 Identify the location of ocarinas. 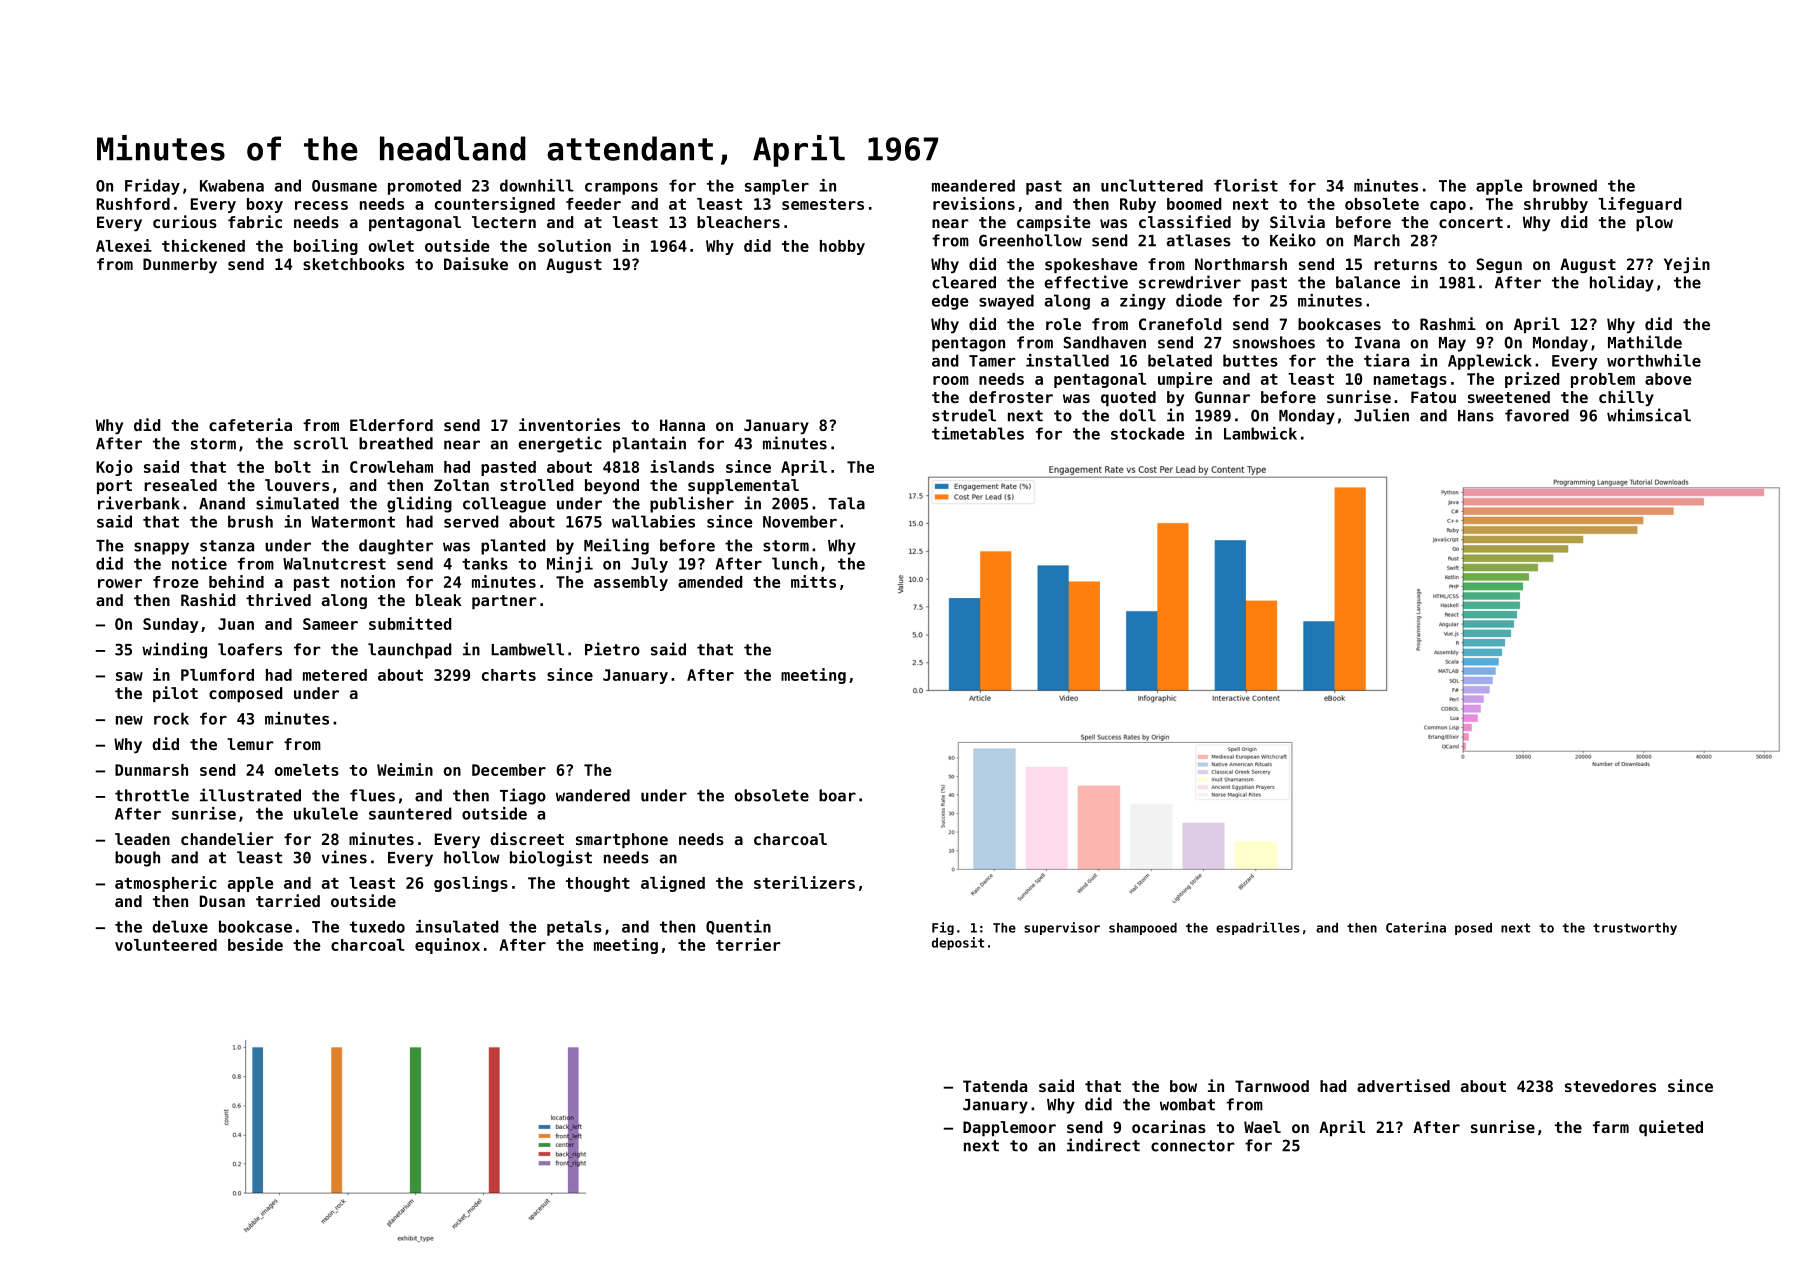
(1169, 1126).
